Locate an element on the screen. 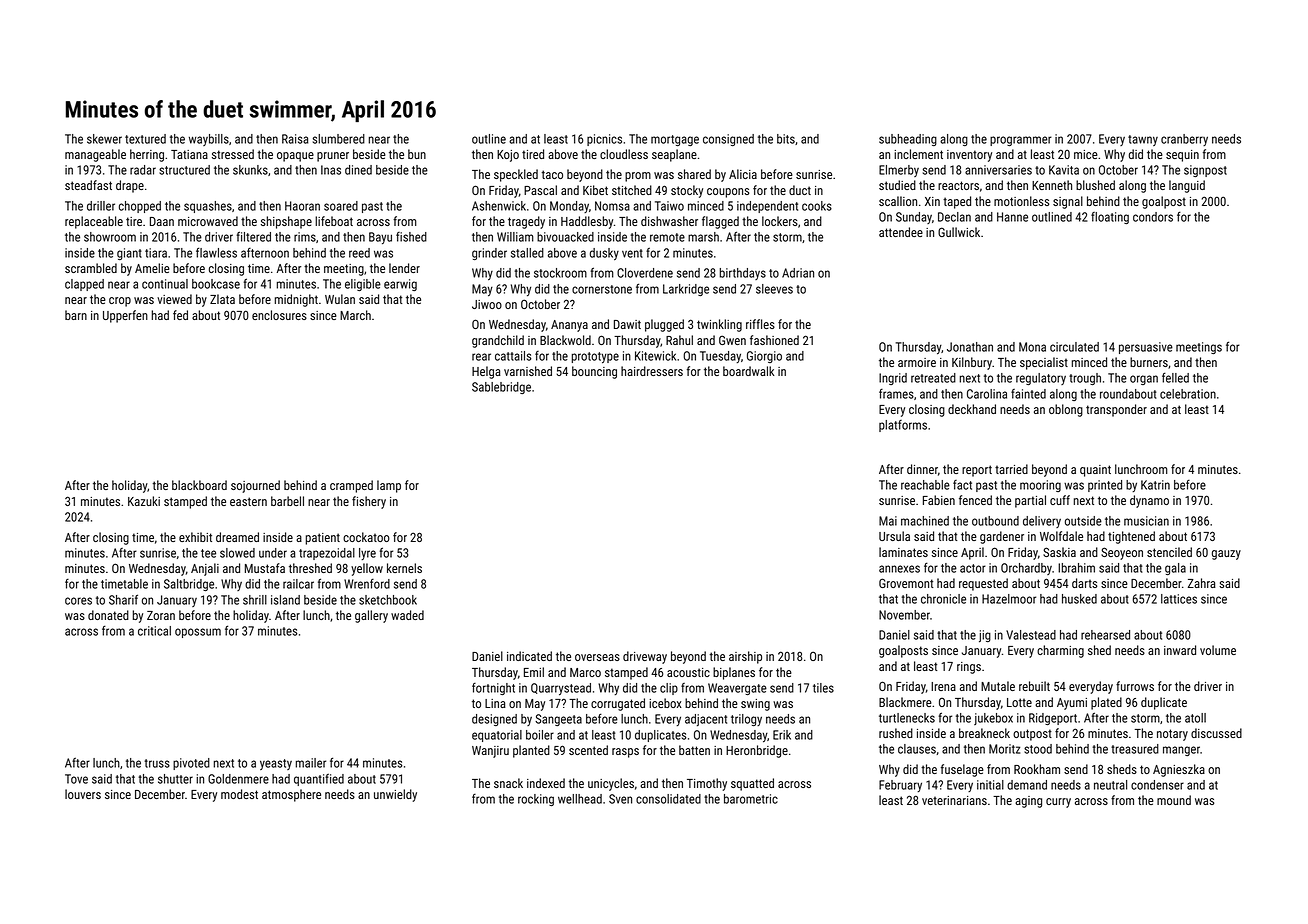  Wolfdale is located at coordinates (1061, 536).
